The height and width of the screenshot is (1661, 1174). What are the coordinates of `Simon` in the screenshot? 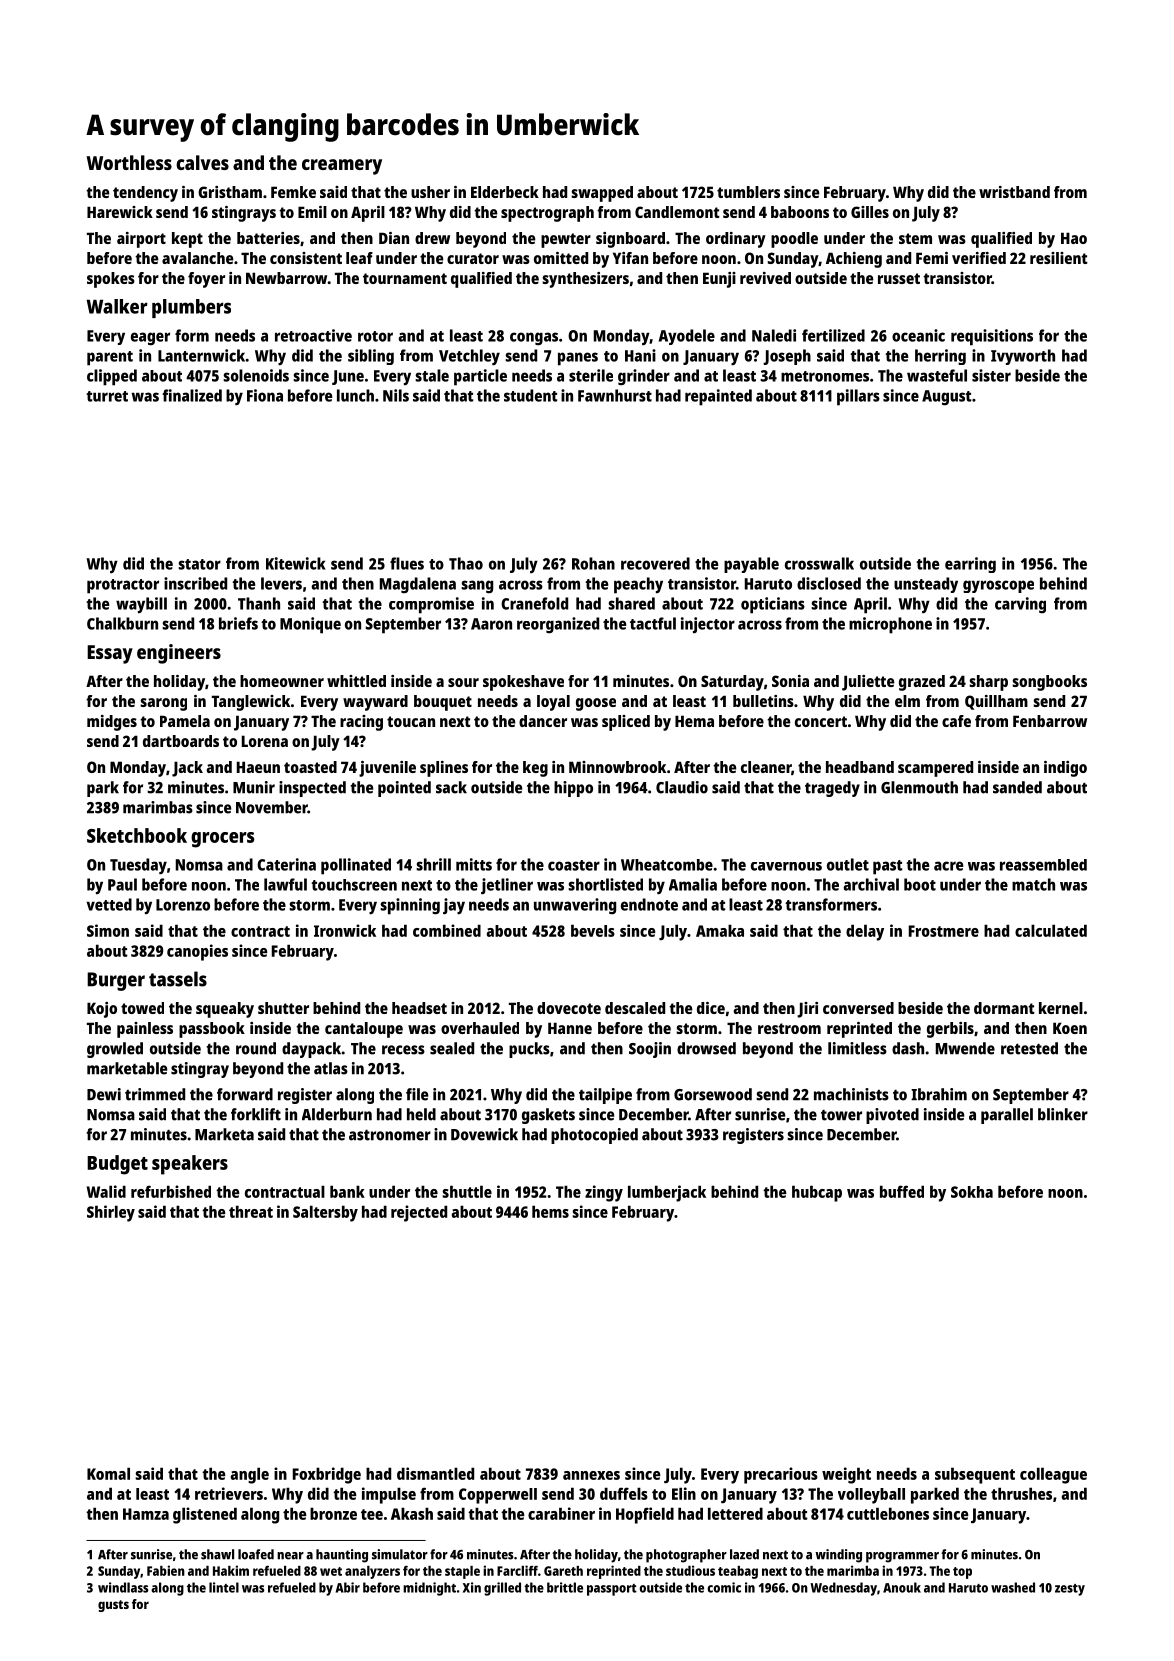 It's located at (108, 930).
